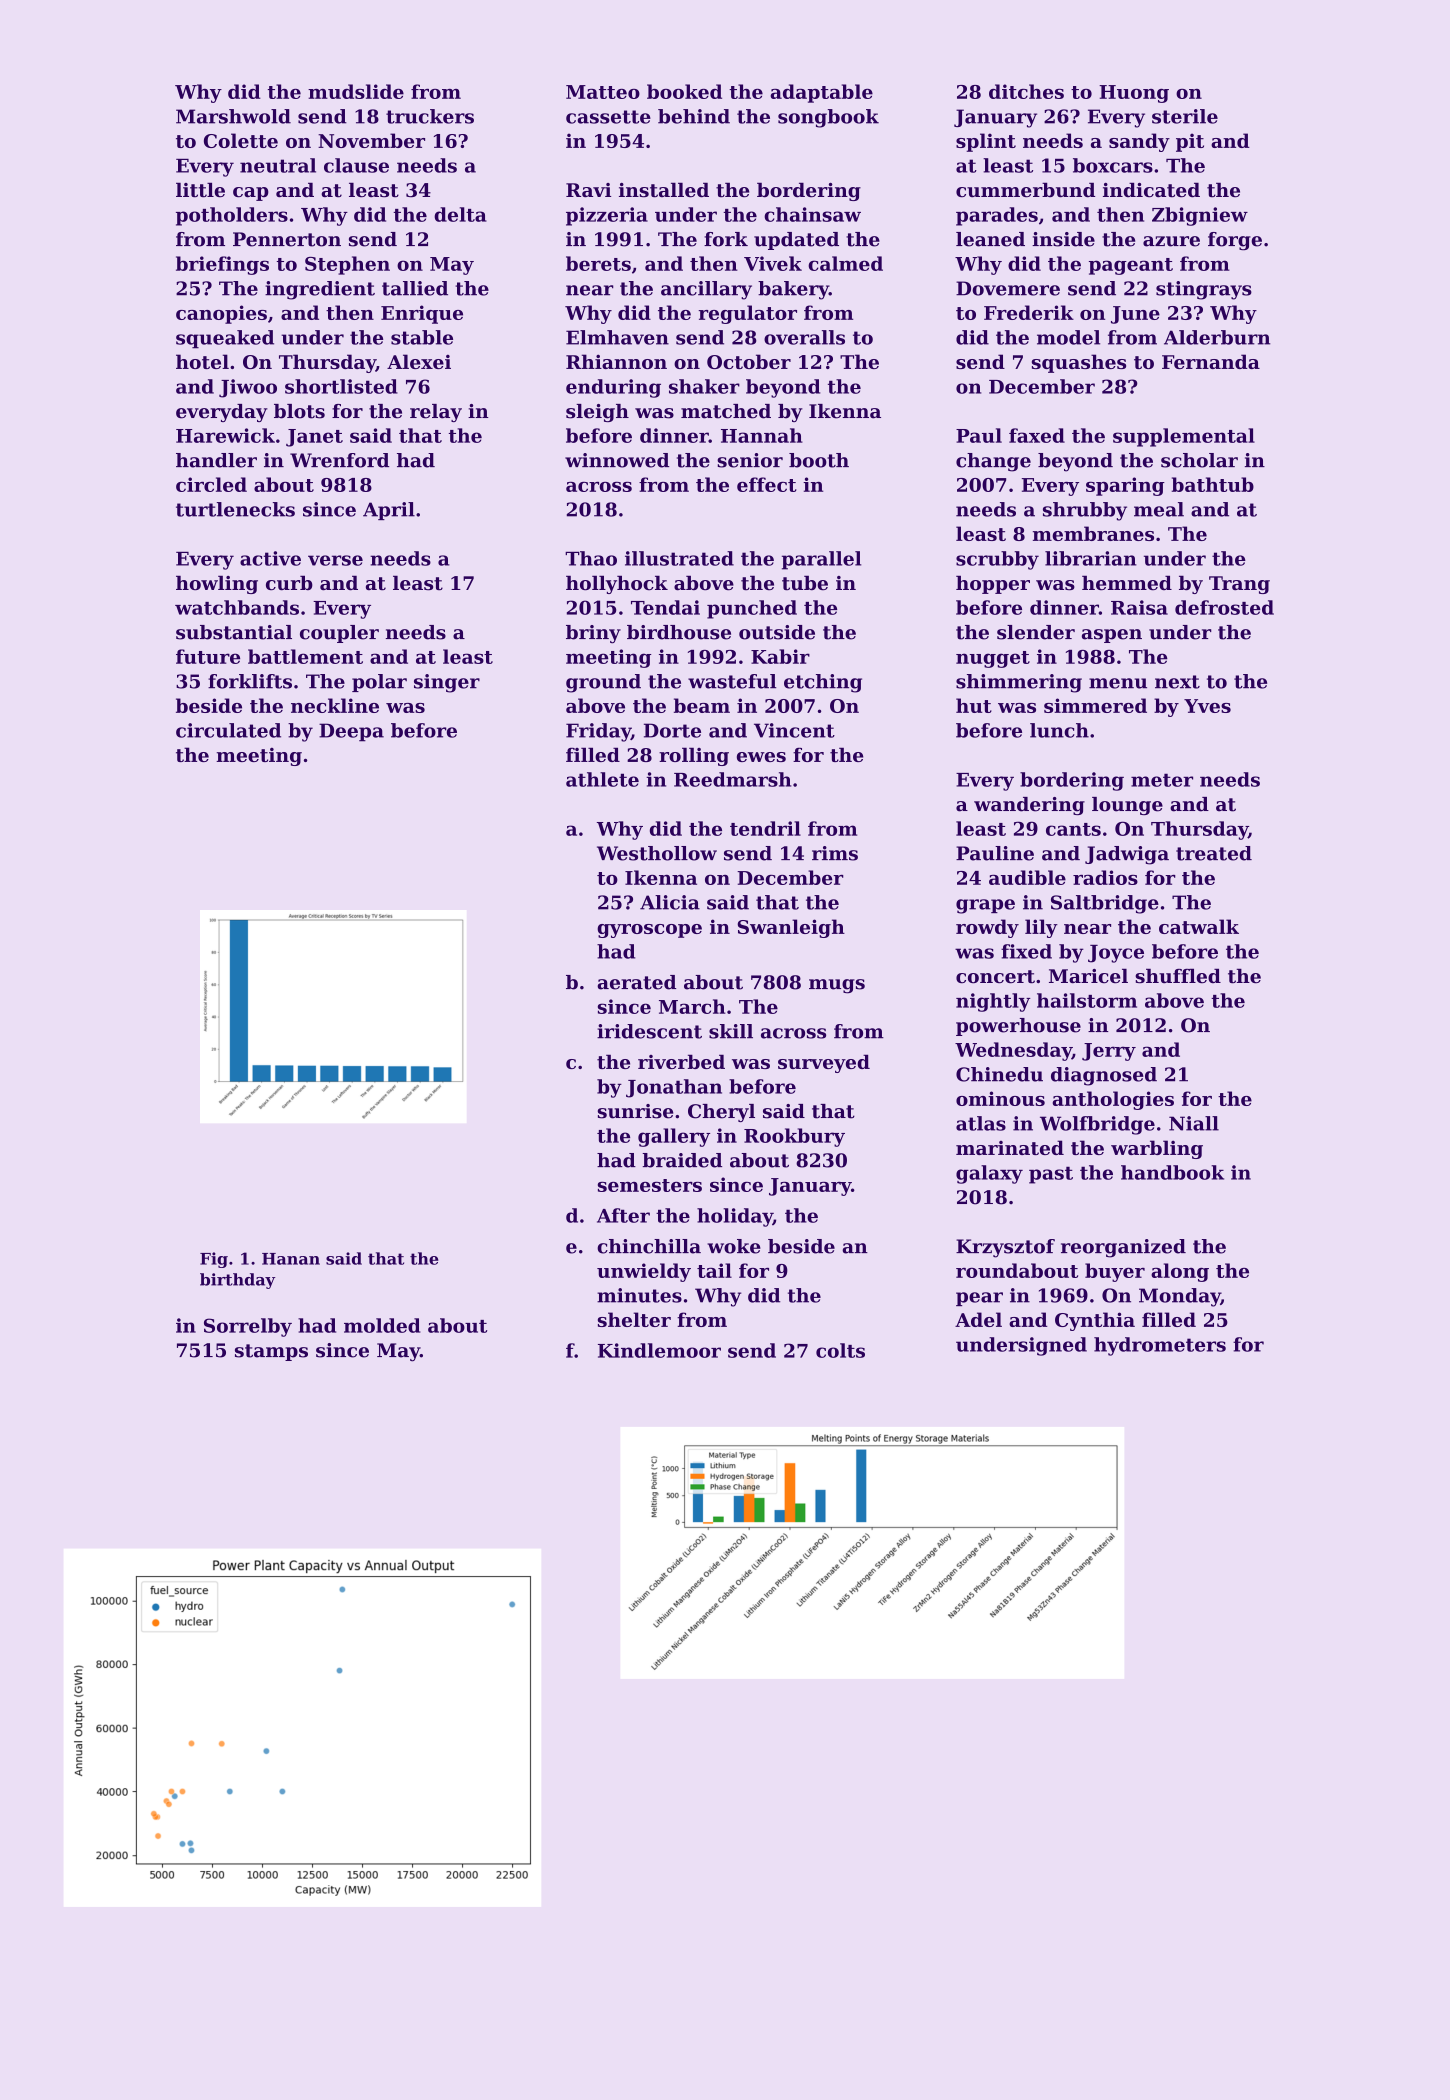 Image resolution: width=1450 pixels, height=2100 pixels. I want to click on Marshwold, so click(233, 116).
